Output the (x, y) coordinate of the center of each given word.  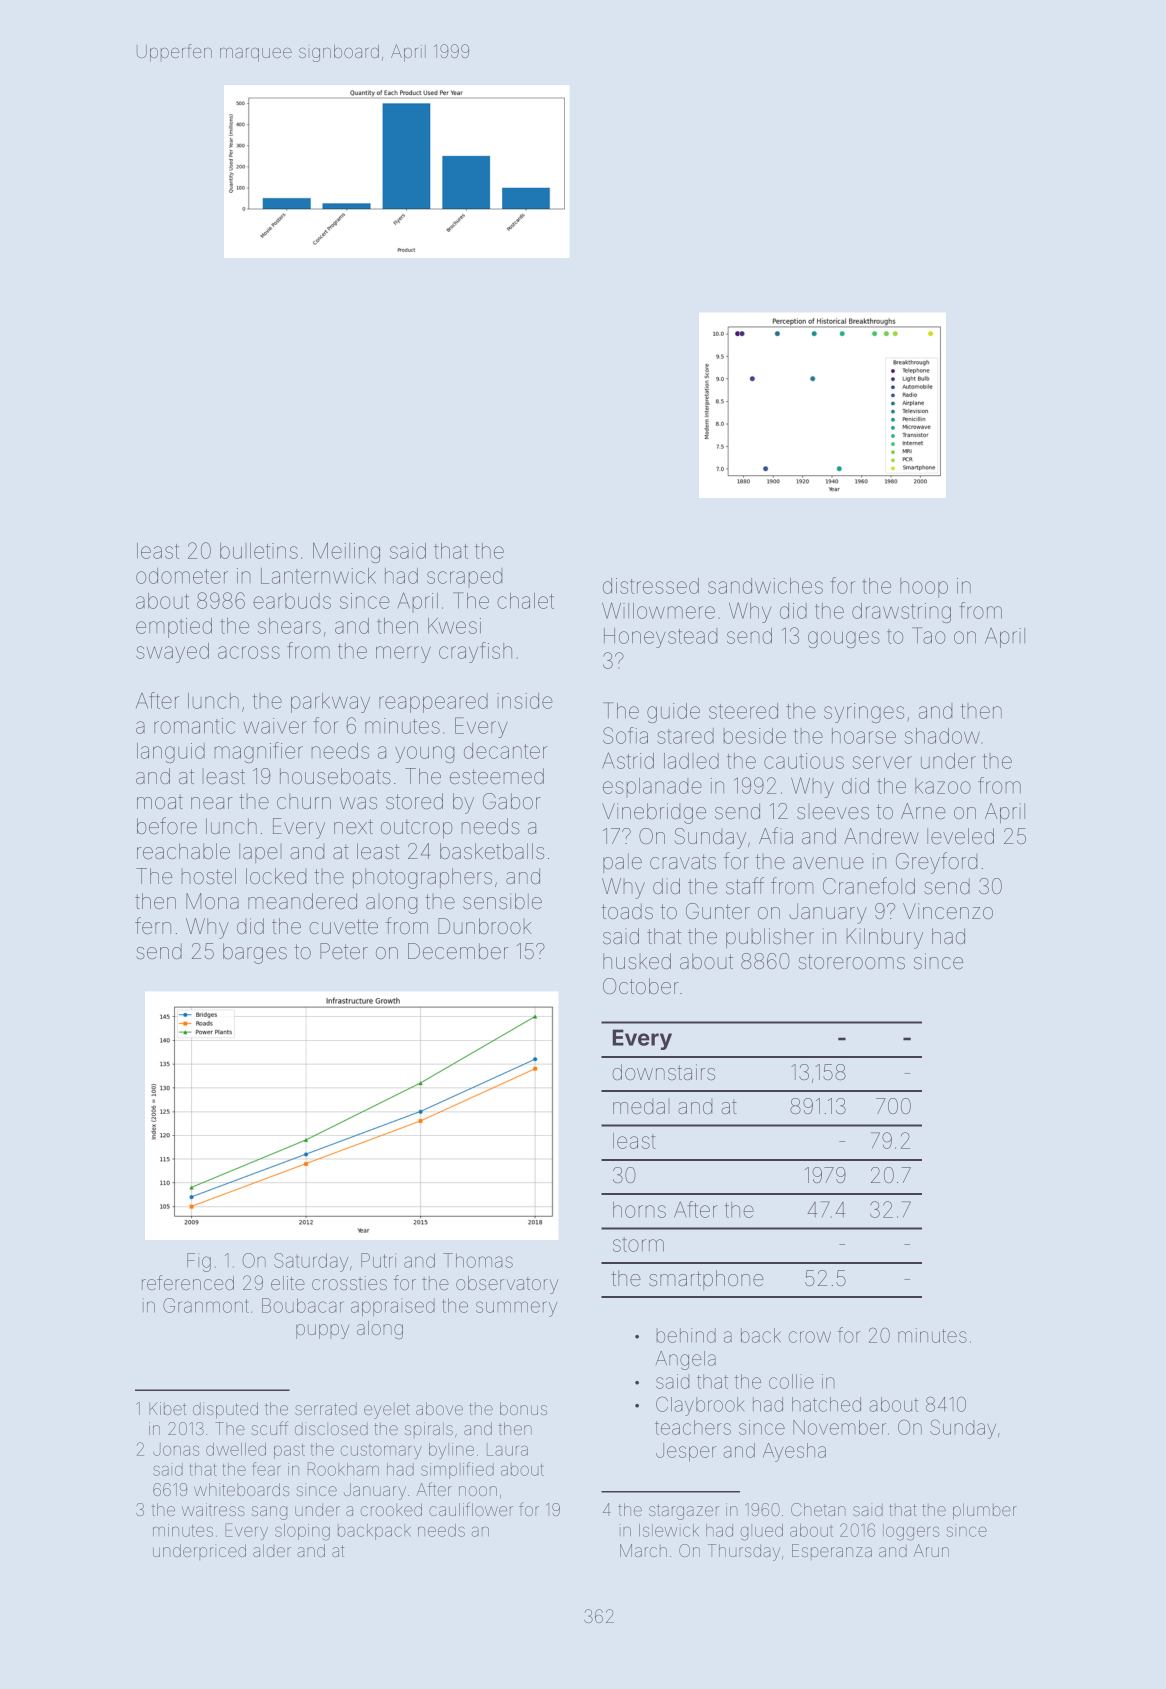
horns (639, 1210)
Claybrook (700, 1406)
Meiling (346, 552)
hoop (924, 588)
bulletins (259, 551)
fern (153, 926)
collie (791, 1381)
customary (381, 1451)
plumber (985, 1511)
